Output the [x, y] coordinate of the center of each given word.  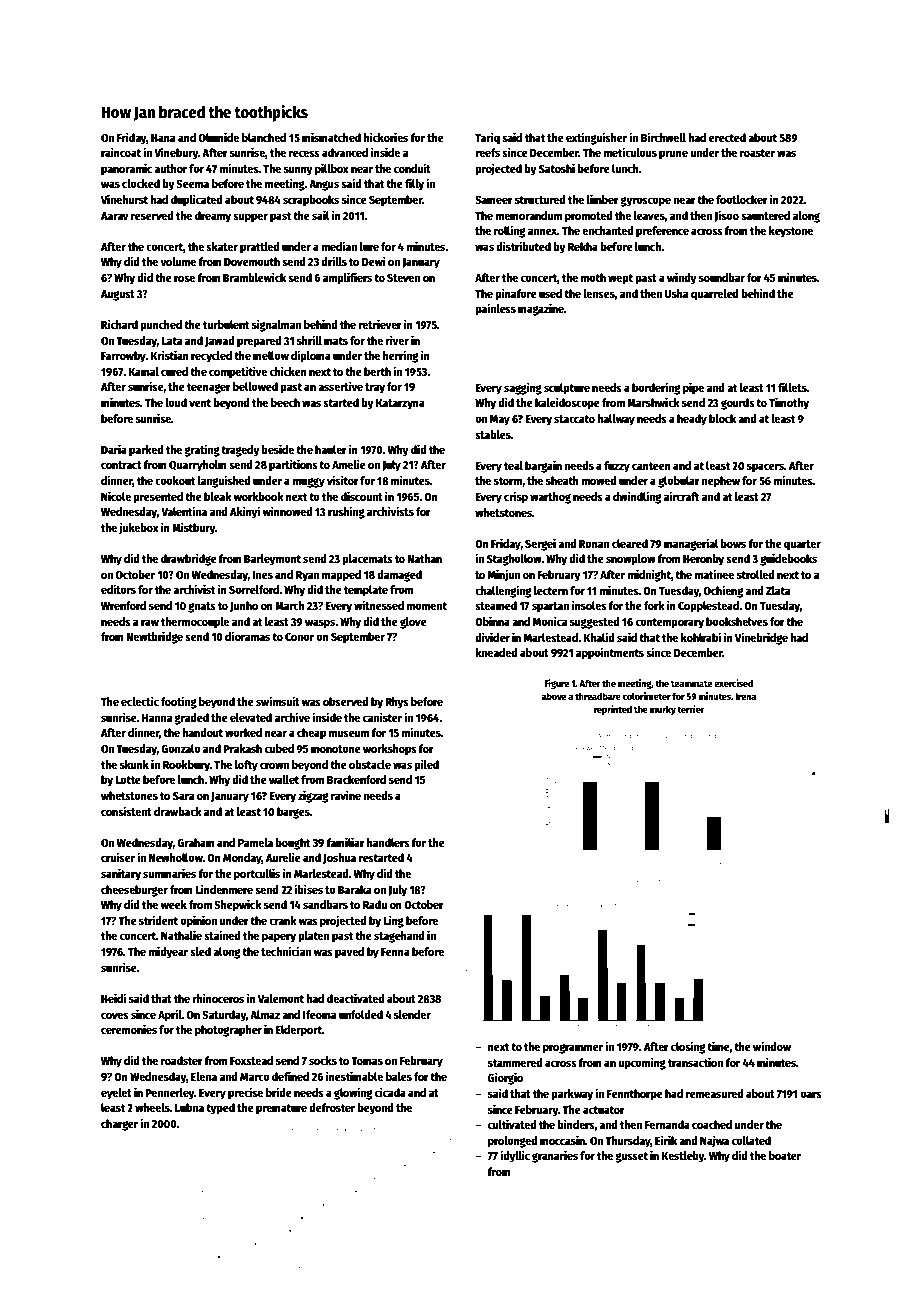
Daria [114, 449]
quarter [802, 545]
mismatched [331, 137]
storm [508, 481]
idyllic [515, 1156]
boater [785, 1155]
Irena [745, 696]
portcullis [257, 874]
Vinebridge [761, 638]
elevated [251, 717]
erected [727, 137]
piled [426, 765]
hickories [386, 137]
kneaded [496, 652]
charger [119, 1125]
